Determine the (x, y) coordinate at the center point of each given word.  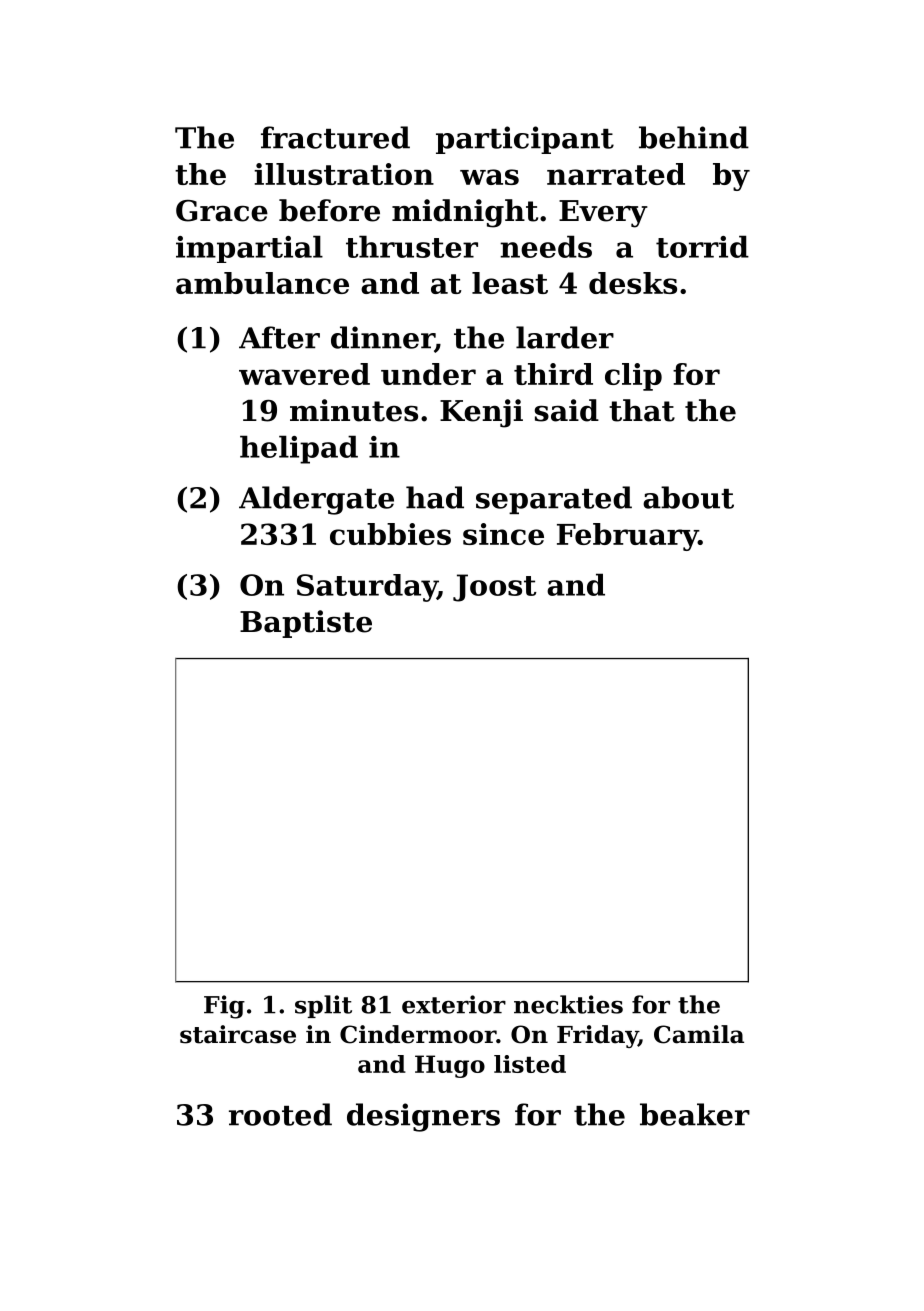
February (627, 537)
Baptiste (306, 624)
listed (530, 1064)
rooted (280, 1114)
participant (525, 140)
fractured (335, 137)
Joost (494, 588)
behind (694, 137)
